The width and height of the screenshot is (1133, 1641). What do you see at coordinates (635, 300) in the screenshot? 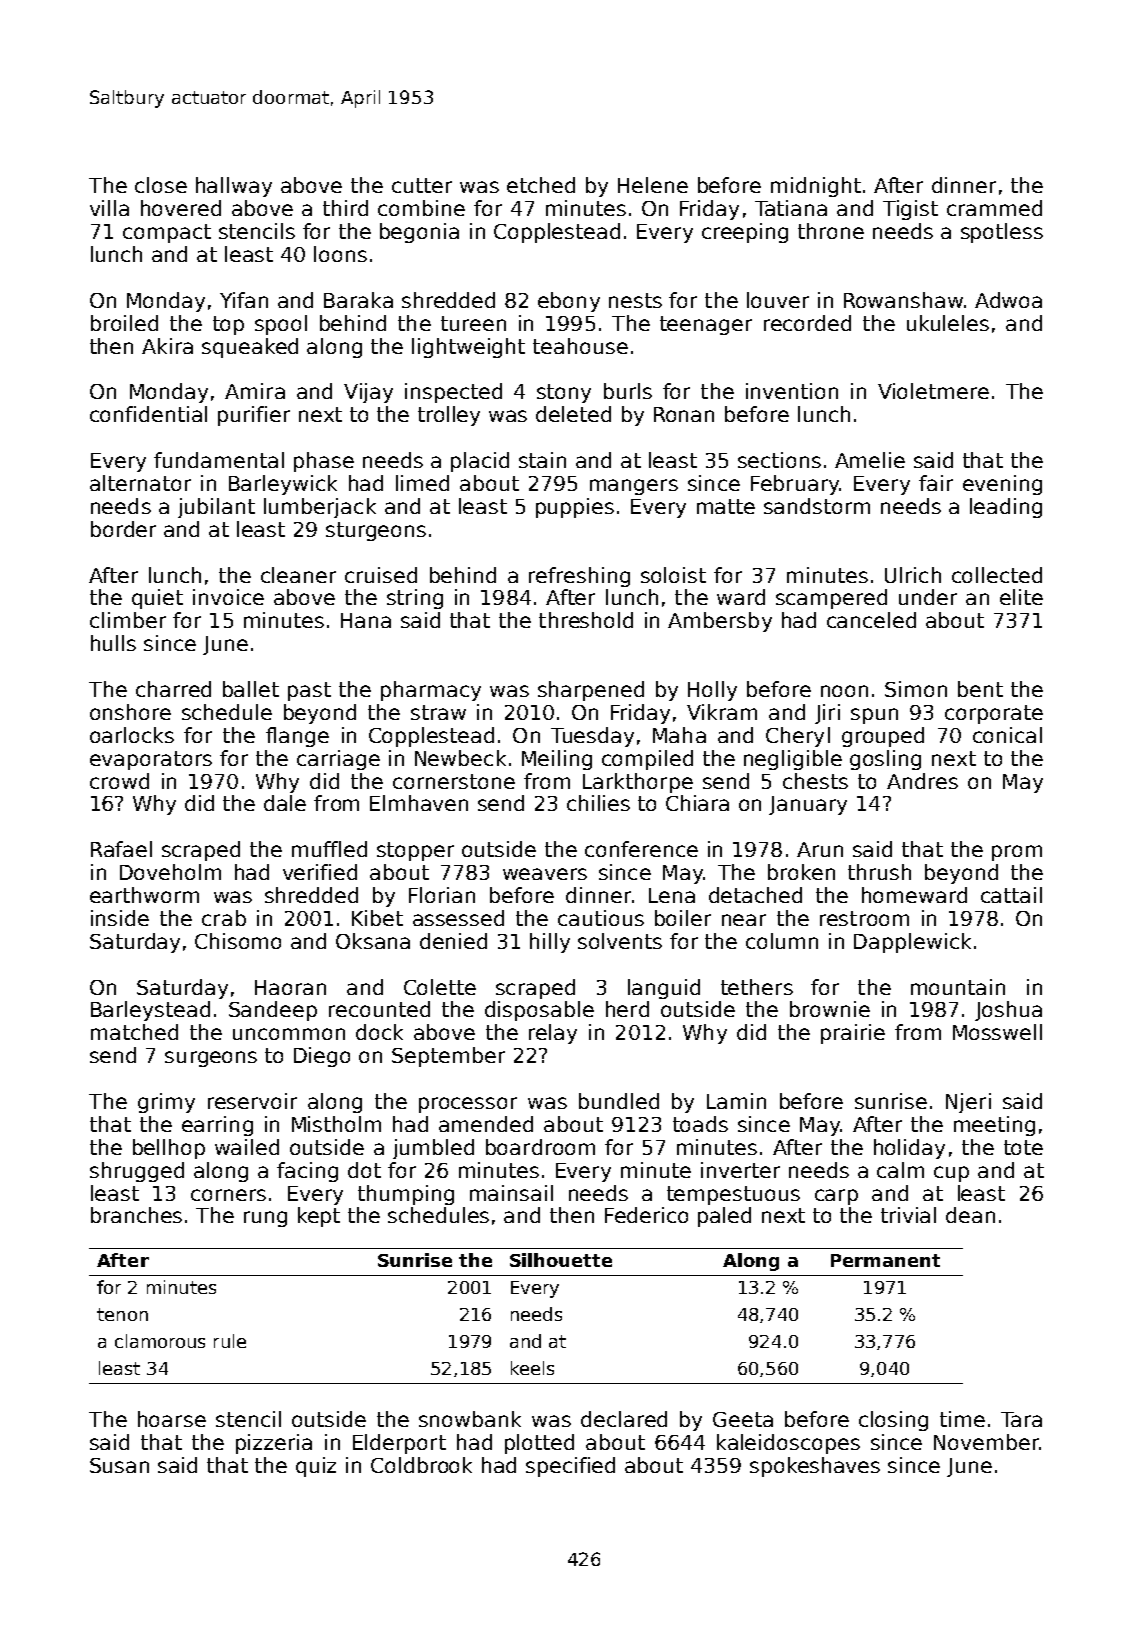
I see `nests` at bounding box center [635, 300].
